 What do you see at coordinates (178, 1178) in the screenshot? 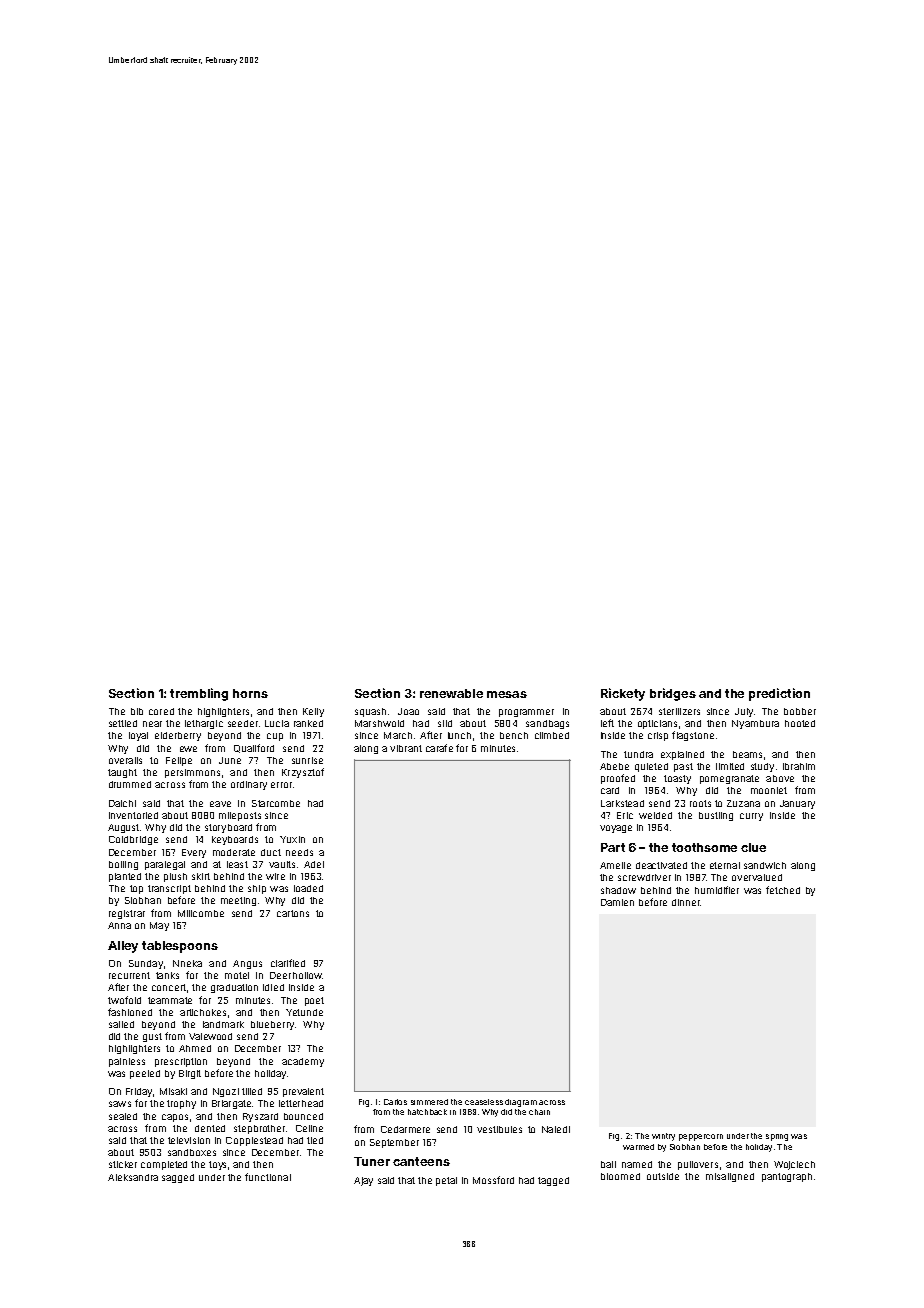
I see `sagged` at bounding box center [178, 1178].
